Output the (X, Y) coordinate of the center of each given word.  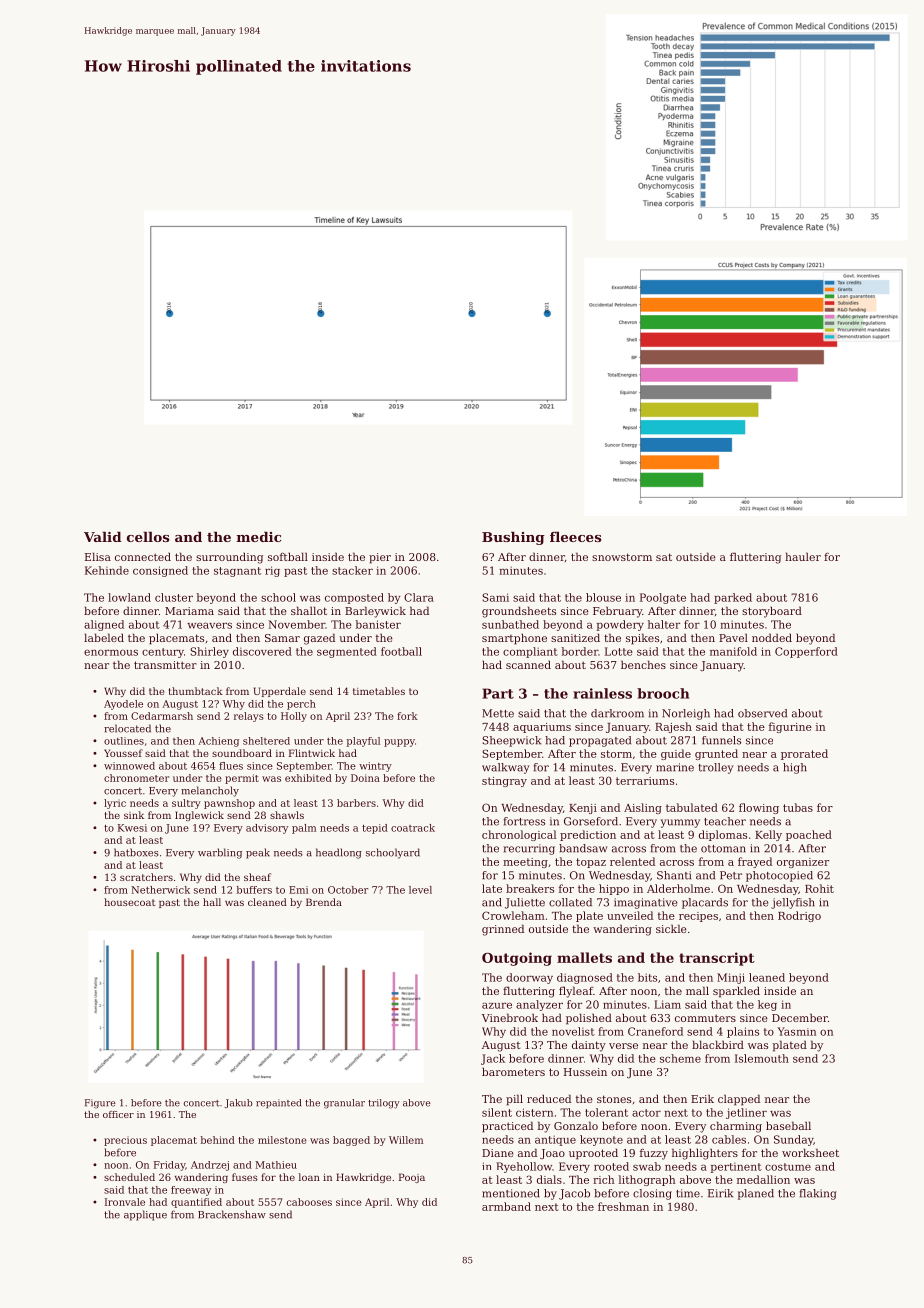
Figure (100, 1104)
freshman (623, 1206)
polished (589, 1019)
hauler (803, 556)
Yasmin (796, 1031)
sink (134, 815)
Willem (406, 1140)
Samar (282, 638)
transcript (717, 959)
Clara (419, 597)
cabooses (309, 1202)
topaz (591, 863)
